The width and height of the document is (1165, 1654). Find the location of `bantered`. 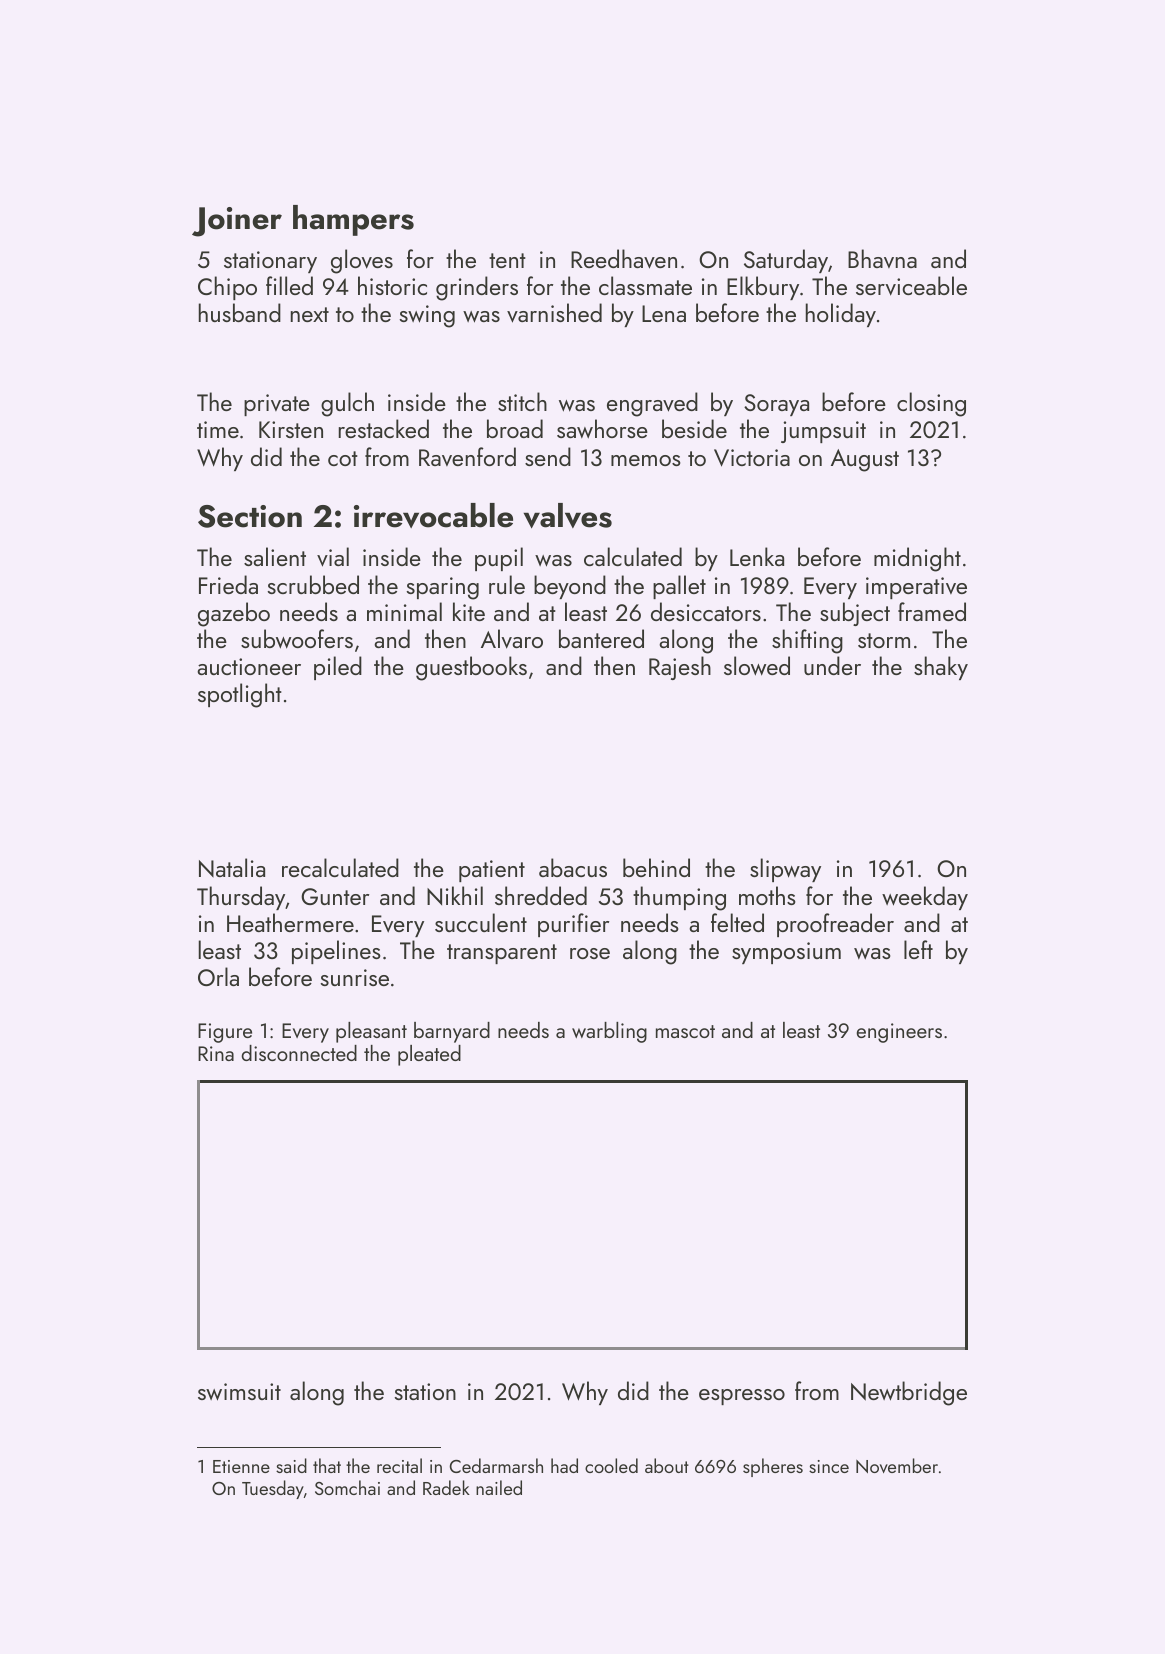

bantered is located at coordinates (601, 638).
